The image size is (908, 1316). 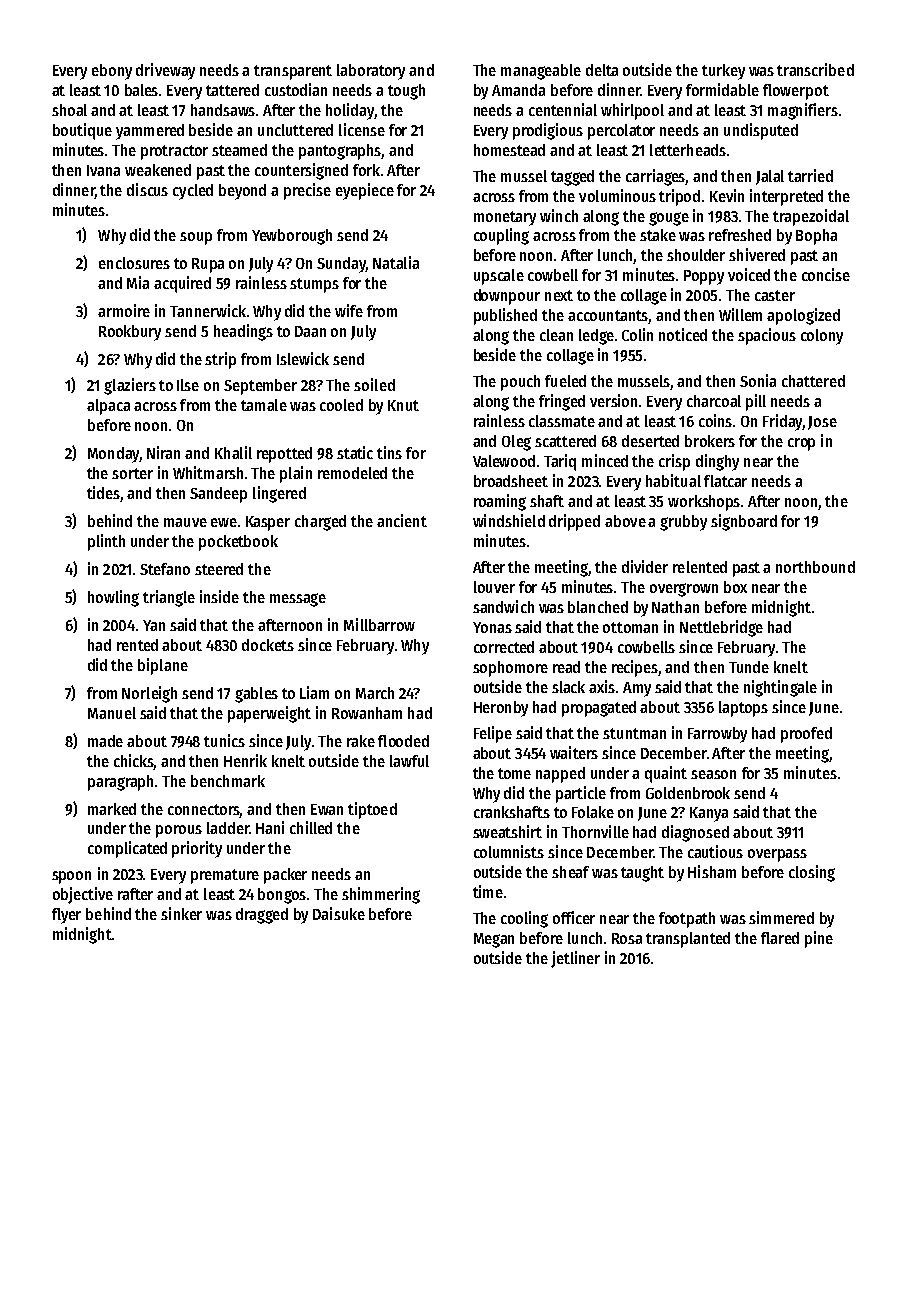 What do you see at coordinates (239, 150) in the document?
I see `steamed` at bounding box center [239, 150].
